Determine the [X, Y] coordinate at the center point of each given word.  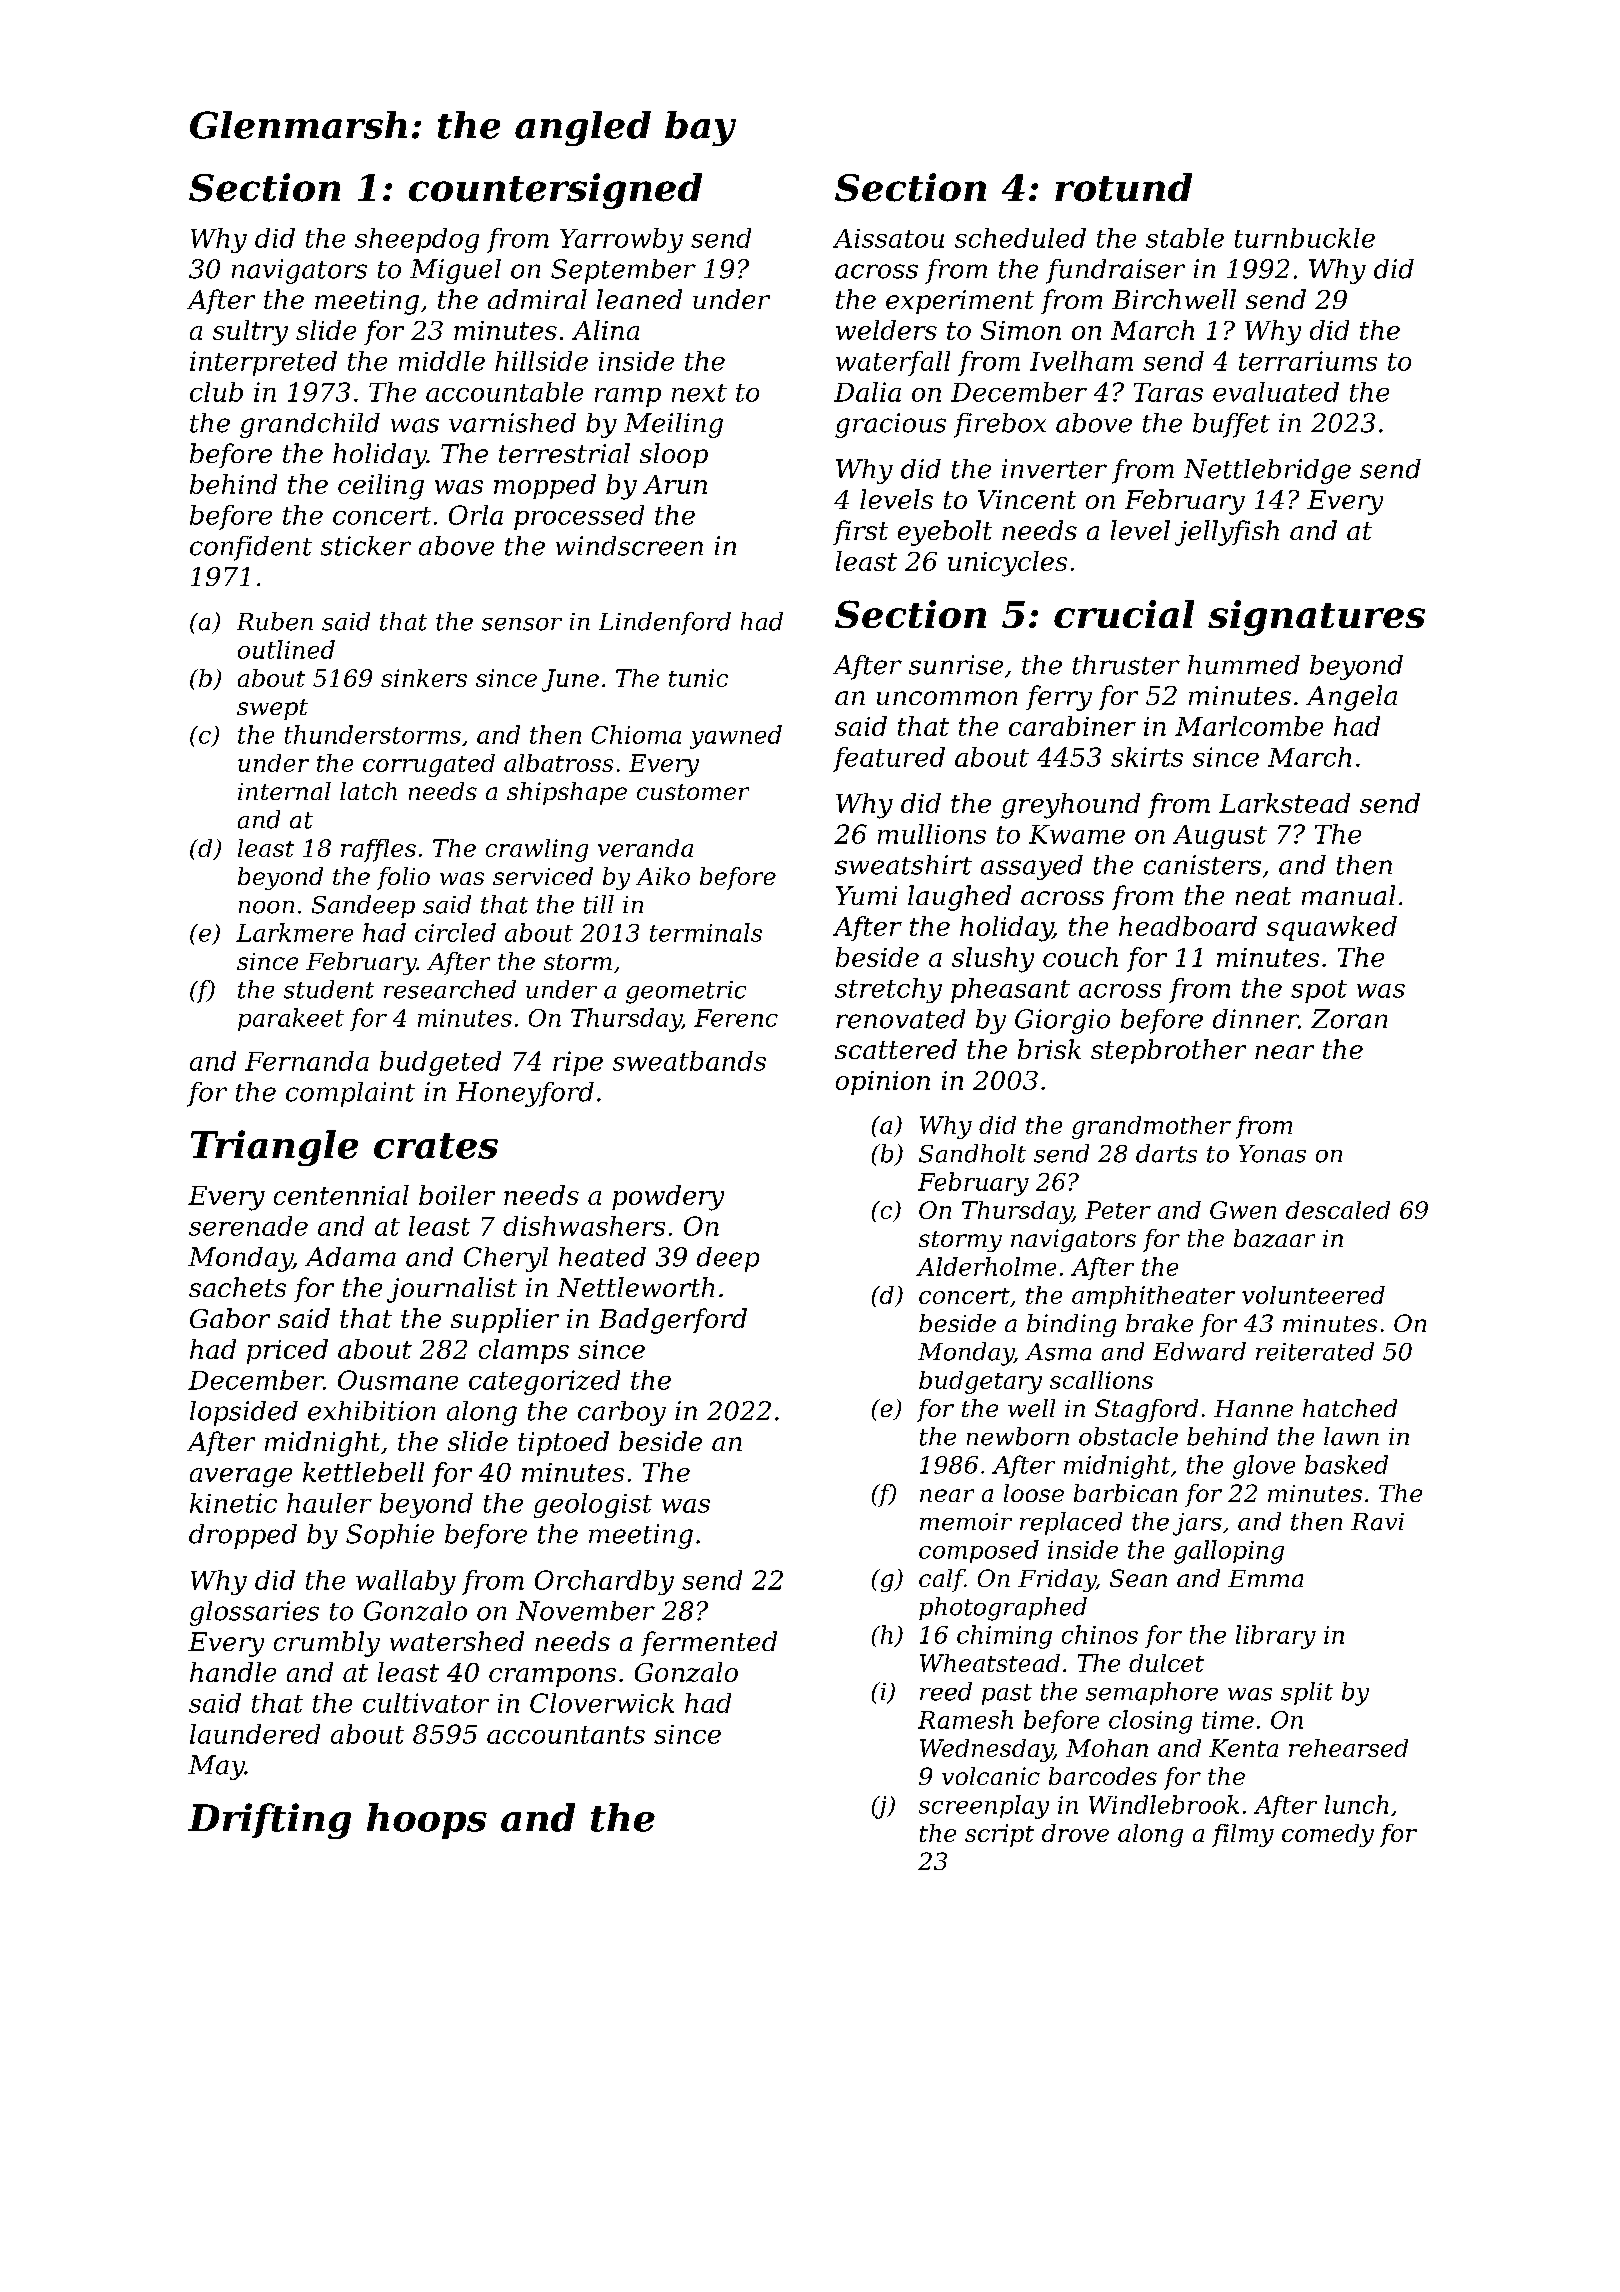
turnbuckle [1305, 238]
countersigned [555, 191]
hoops [427, 1821]
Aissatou [888, 238]
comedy [1328, 1835]
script [999, 1835]
